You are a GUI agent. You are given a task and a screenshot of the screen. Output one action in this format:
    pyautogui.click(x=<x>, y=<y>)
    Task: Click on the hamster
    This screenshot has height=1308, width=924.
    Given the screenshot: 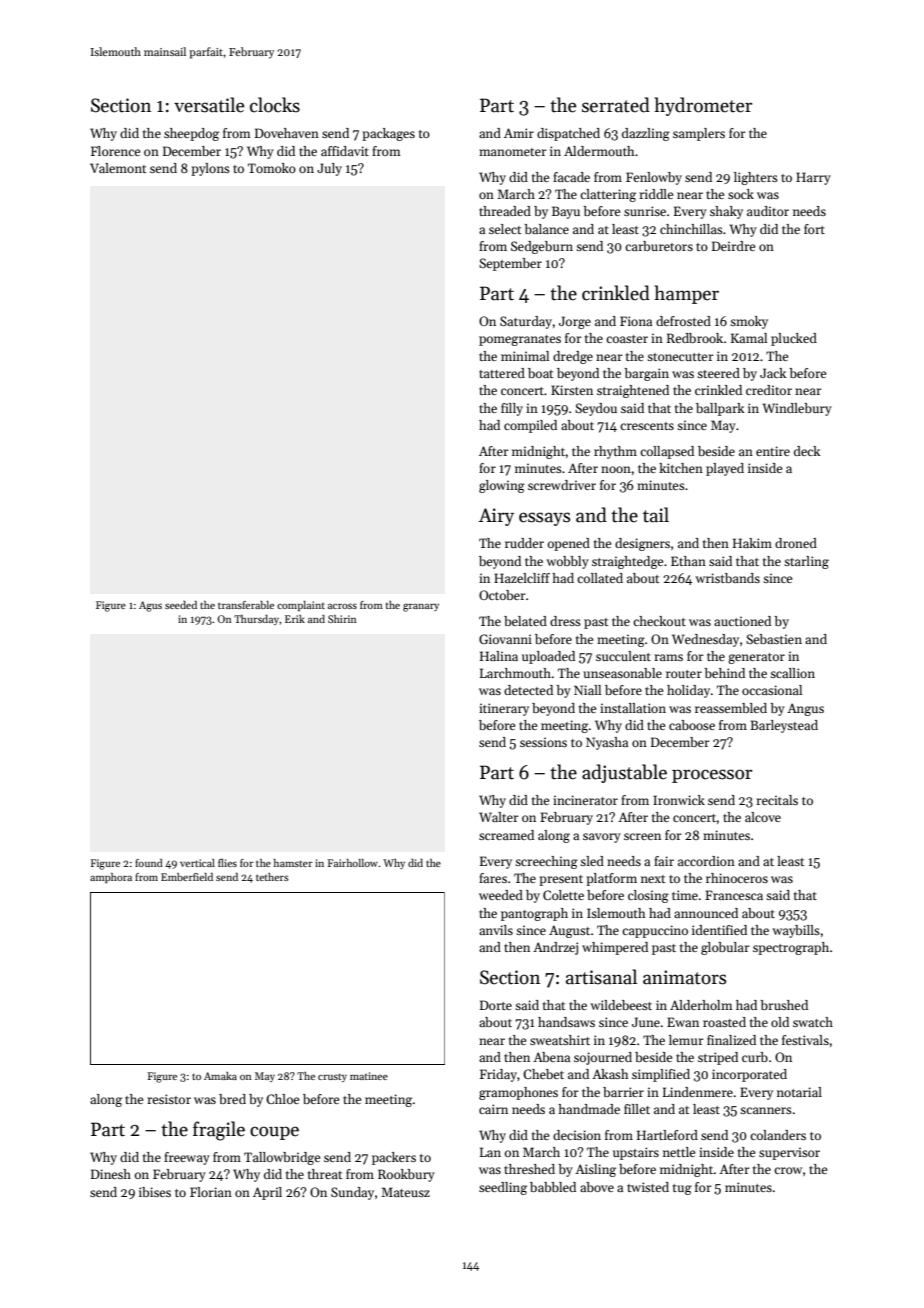 What is the action you would take?
    pyautogui.click(x=293, y=863)
